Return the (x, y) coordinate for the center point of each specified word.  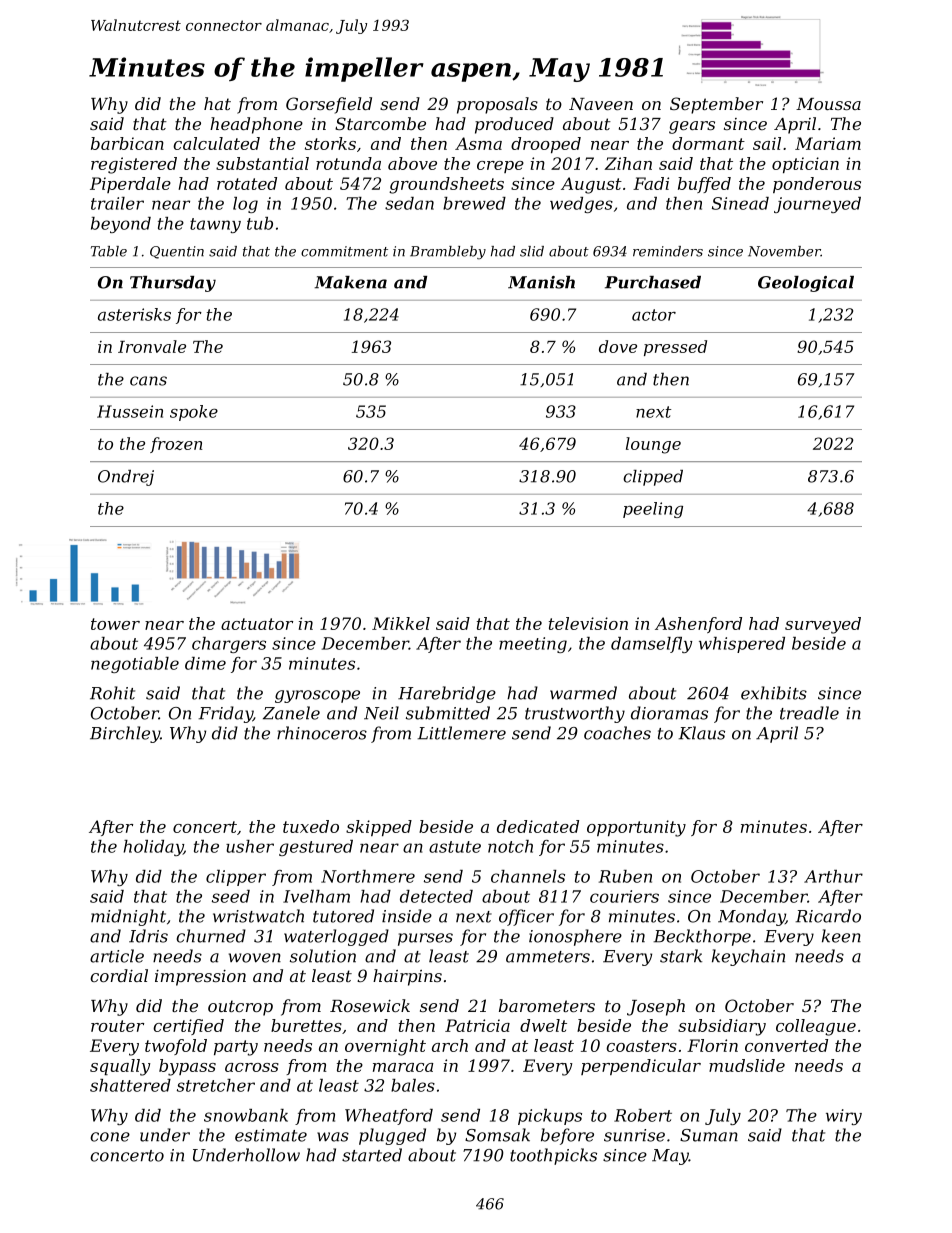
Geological (806, 284)
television (588, 623)
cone (110, 1137)
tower (115, 624)
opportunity (636, 828)
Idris (148, 936)
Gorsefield (329, 105)
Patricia (477, 1025)
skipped (379, 828)
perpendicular (641, 1067)
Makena (350, 282)
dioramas (669, 713)
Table (109, 251)
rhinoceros (322, 733)
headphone (256, 125)
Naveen (601, 104)
